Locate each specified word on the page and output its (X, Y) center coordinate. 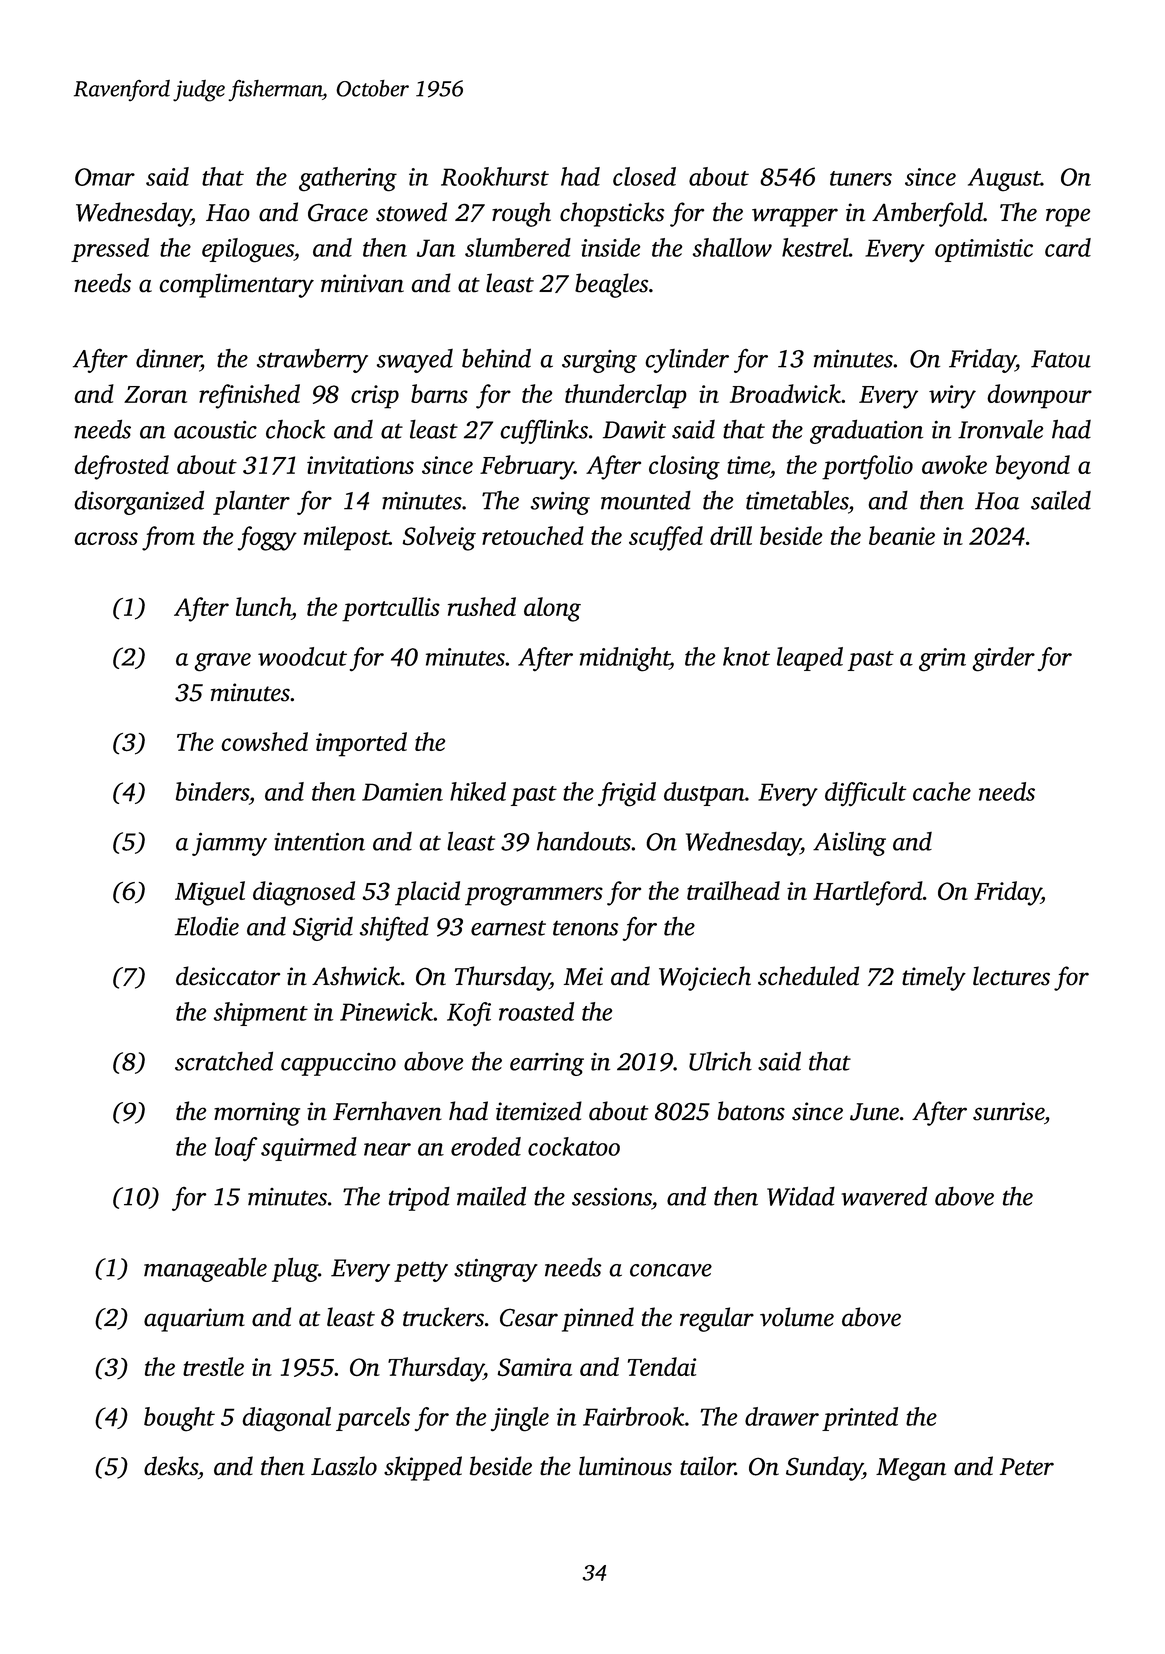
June (874, 1112)
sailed (1061, 500)
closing (684, 467)
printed (860, 1419)
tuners (861, 178)
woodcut (302, 656)
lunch (263, 606)
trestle (213, 1366)
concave (671, 1270)
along (552, 609)
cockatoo (574, 1146)
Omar (105, 177)
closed (644, 176)
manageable (205, 1269)
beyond (1033, 467)
